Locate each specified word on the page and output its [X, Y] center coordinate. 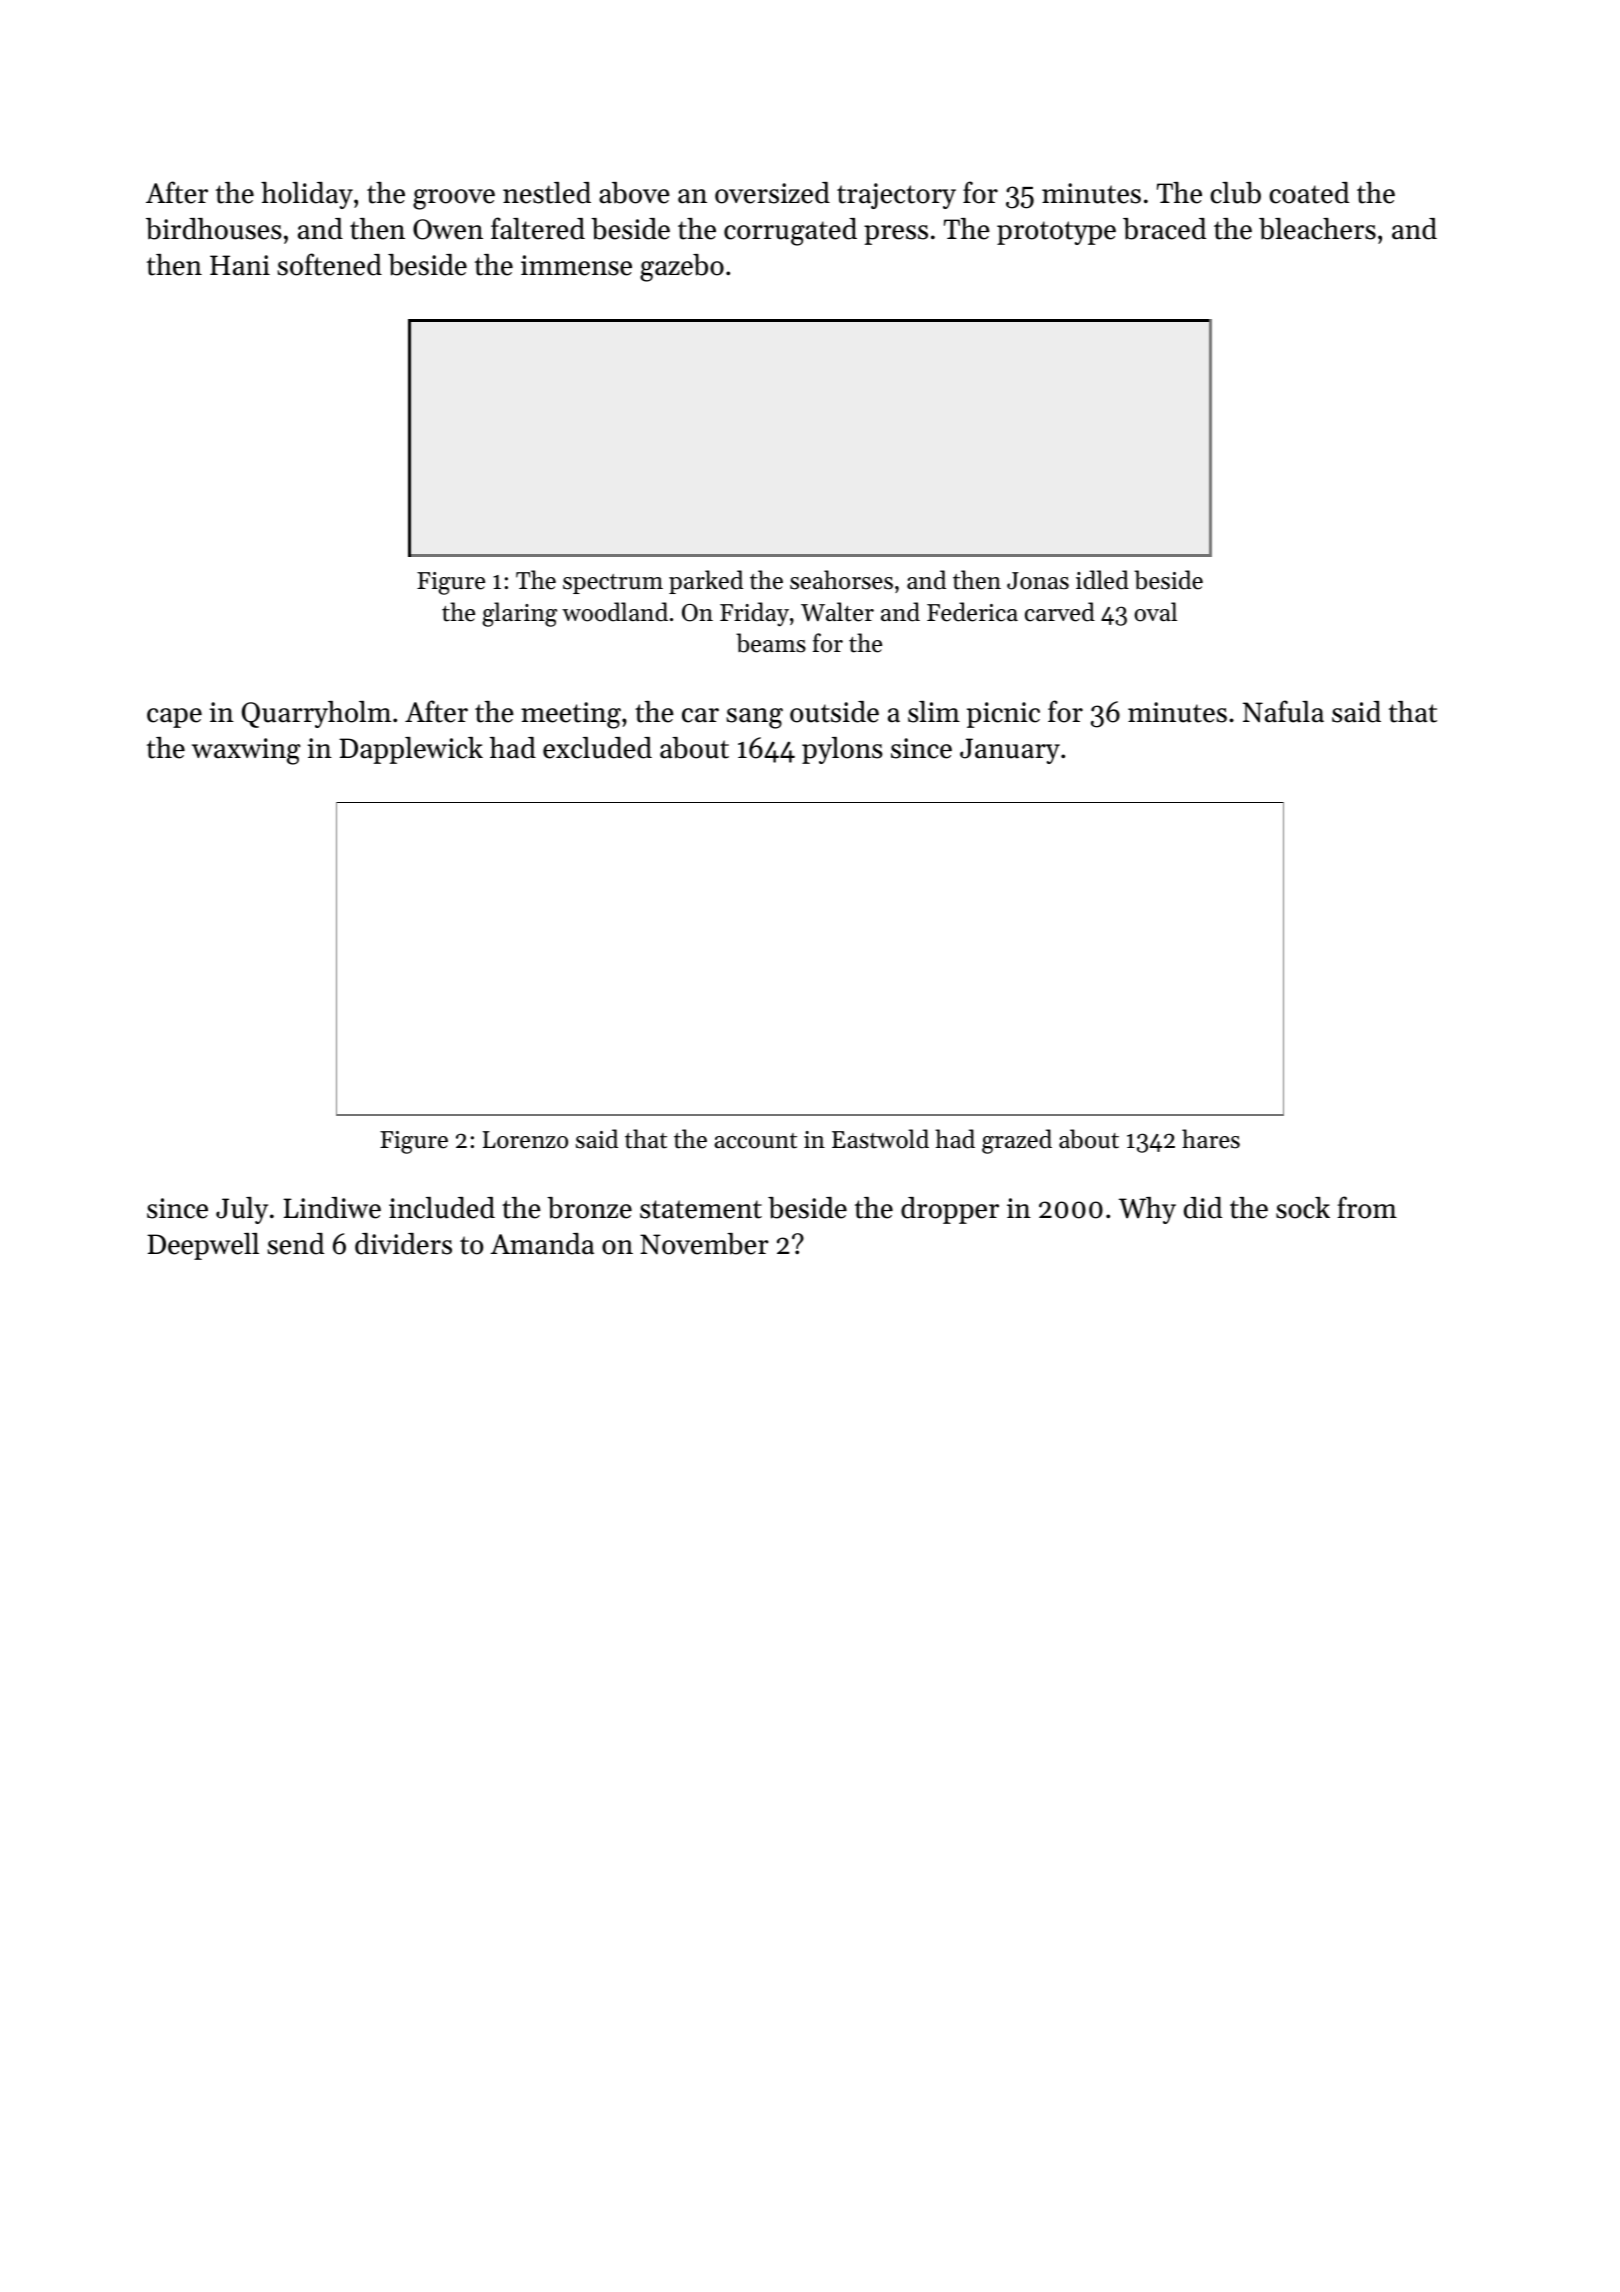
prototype [1056, 233]
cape [174, 718]
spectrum [613, 584]
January [1010, 751]
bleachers [1317, 229]
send [295, 1244]
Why [1147, 1210]
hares [1211, 1139]
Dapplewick [411, 750]
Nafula [1283, 711]
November [704, 1244]
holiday [307, 195]
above [634, 193]
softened [329, 264]
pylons [842, 750]
